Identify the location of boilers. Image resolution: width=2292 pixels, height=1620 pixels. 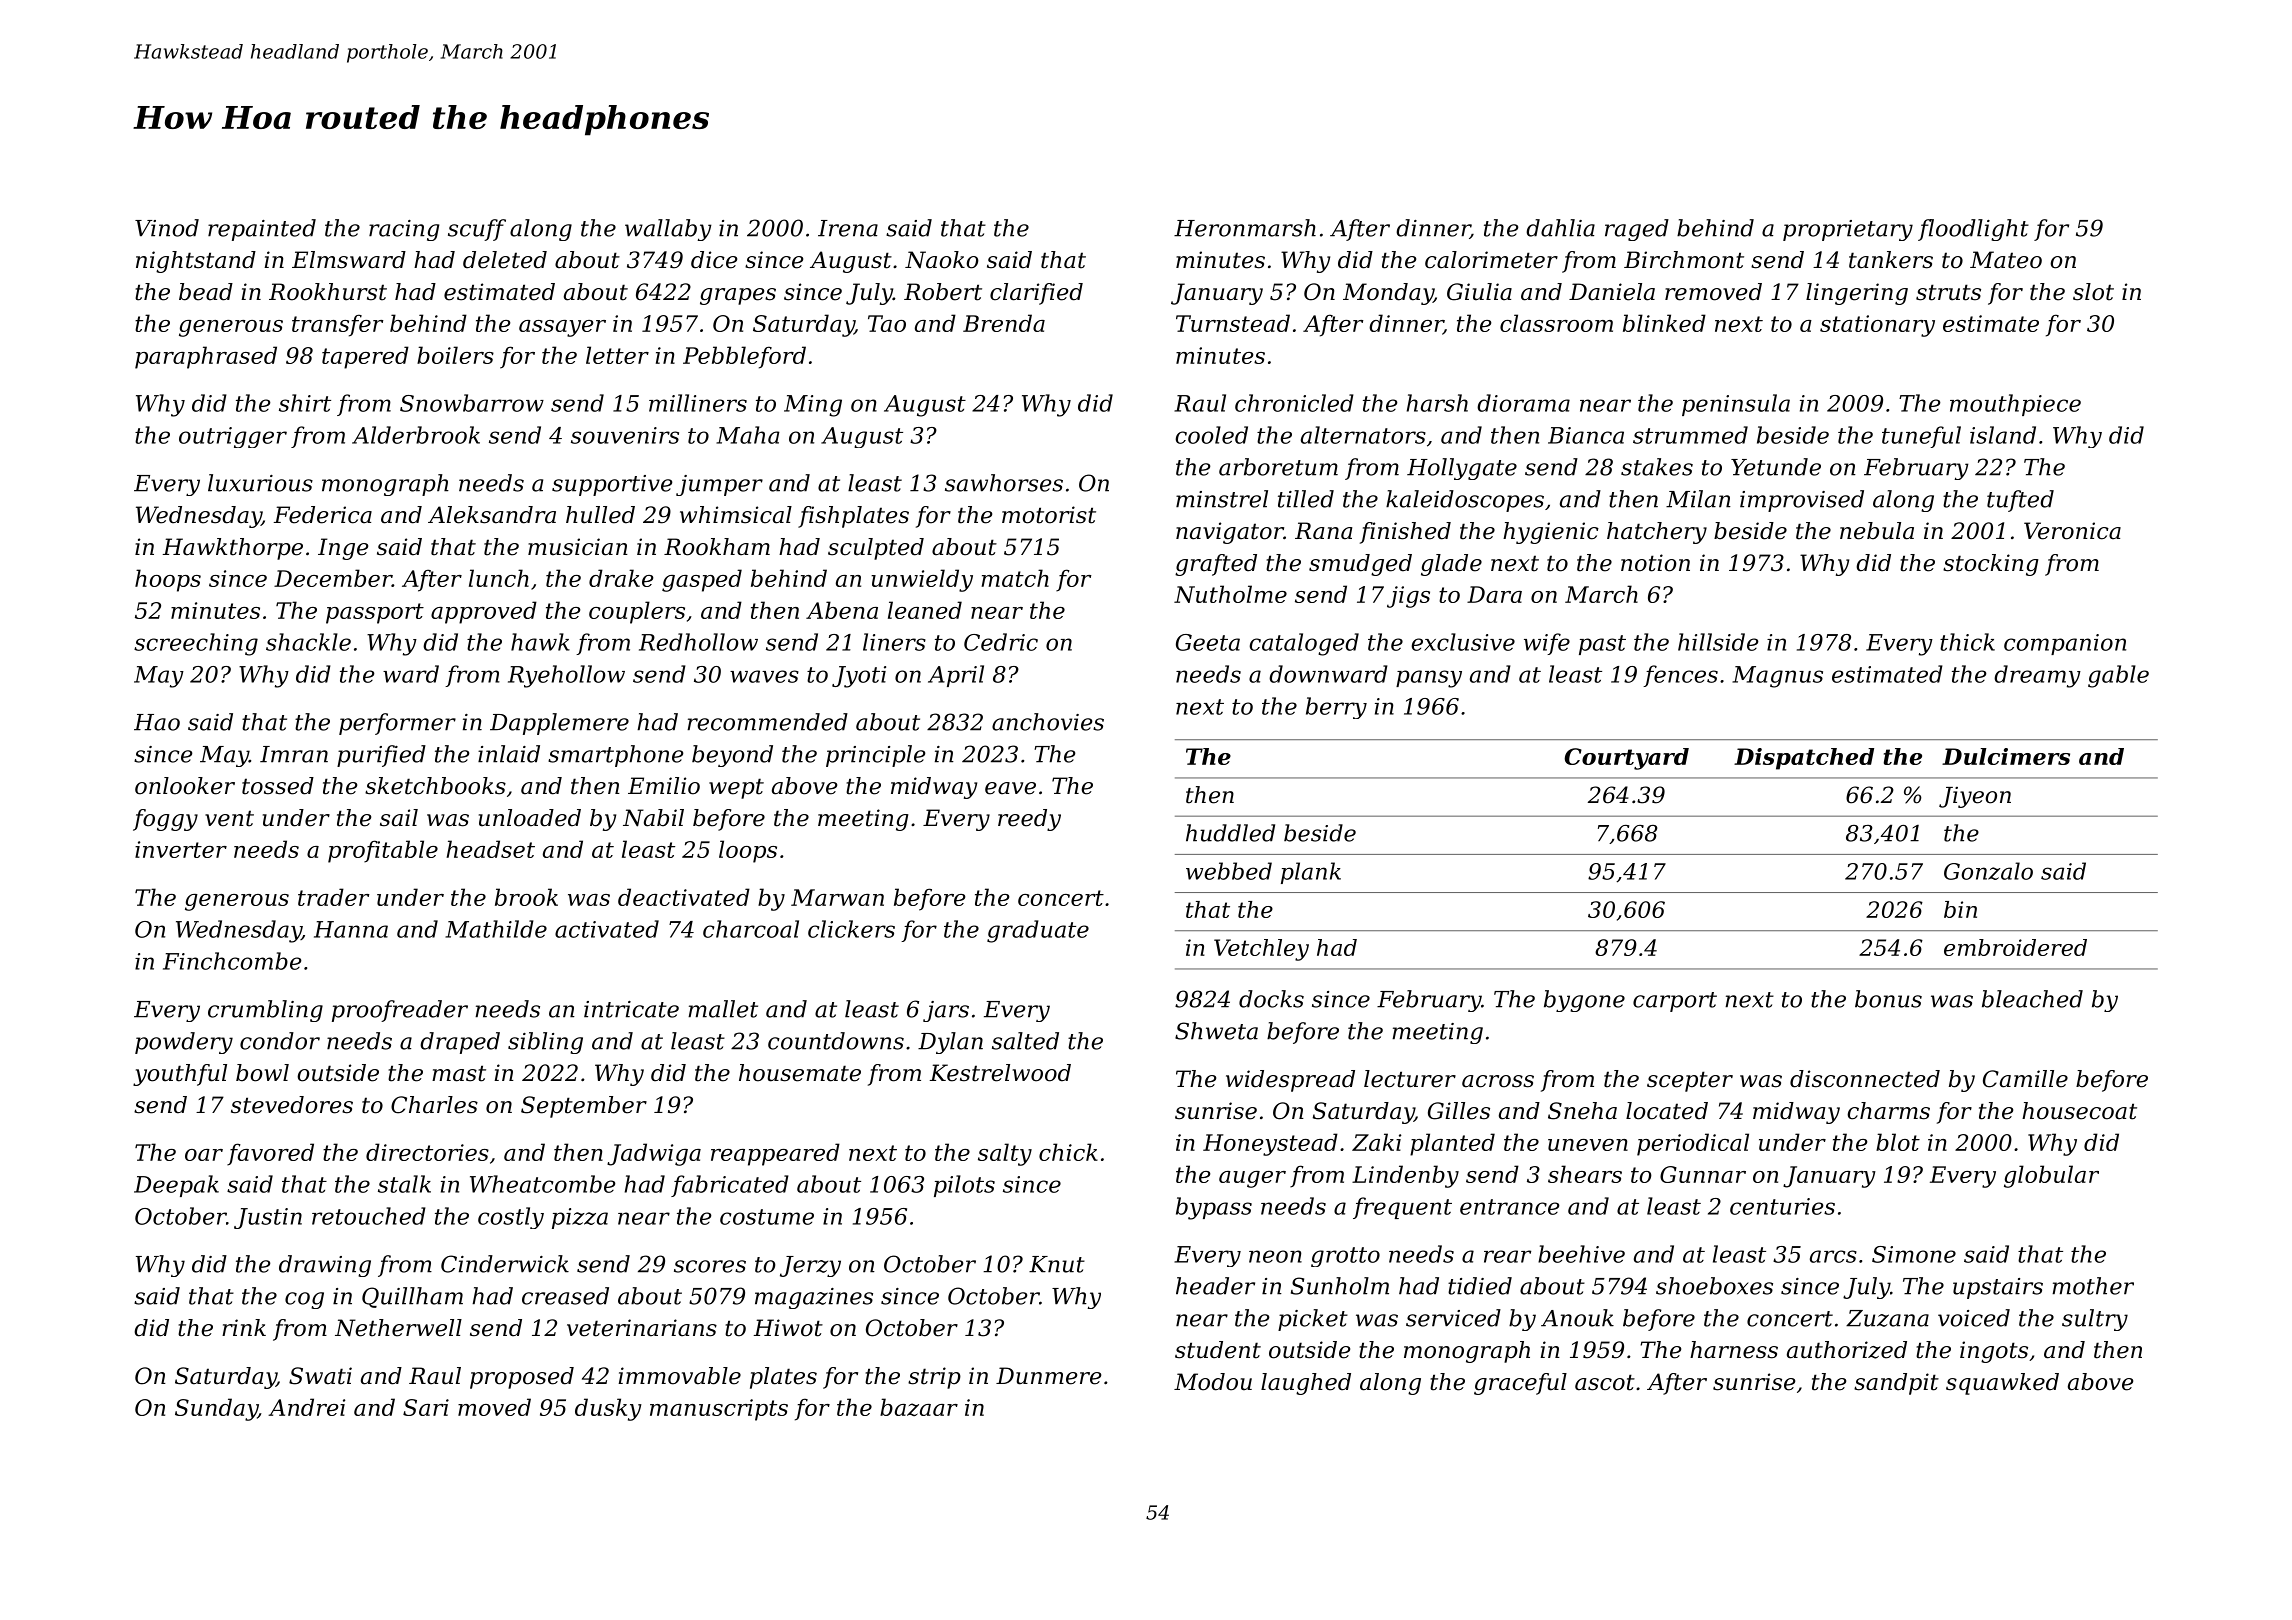
(455, 355).
